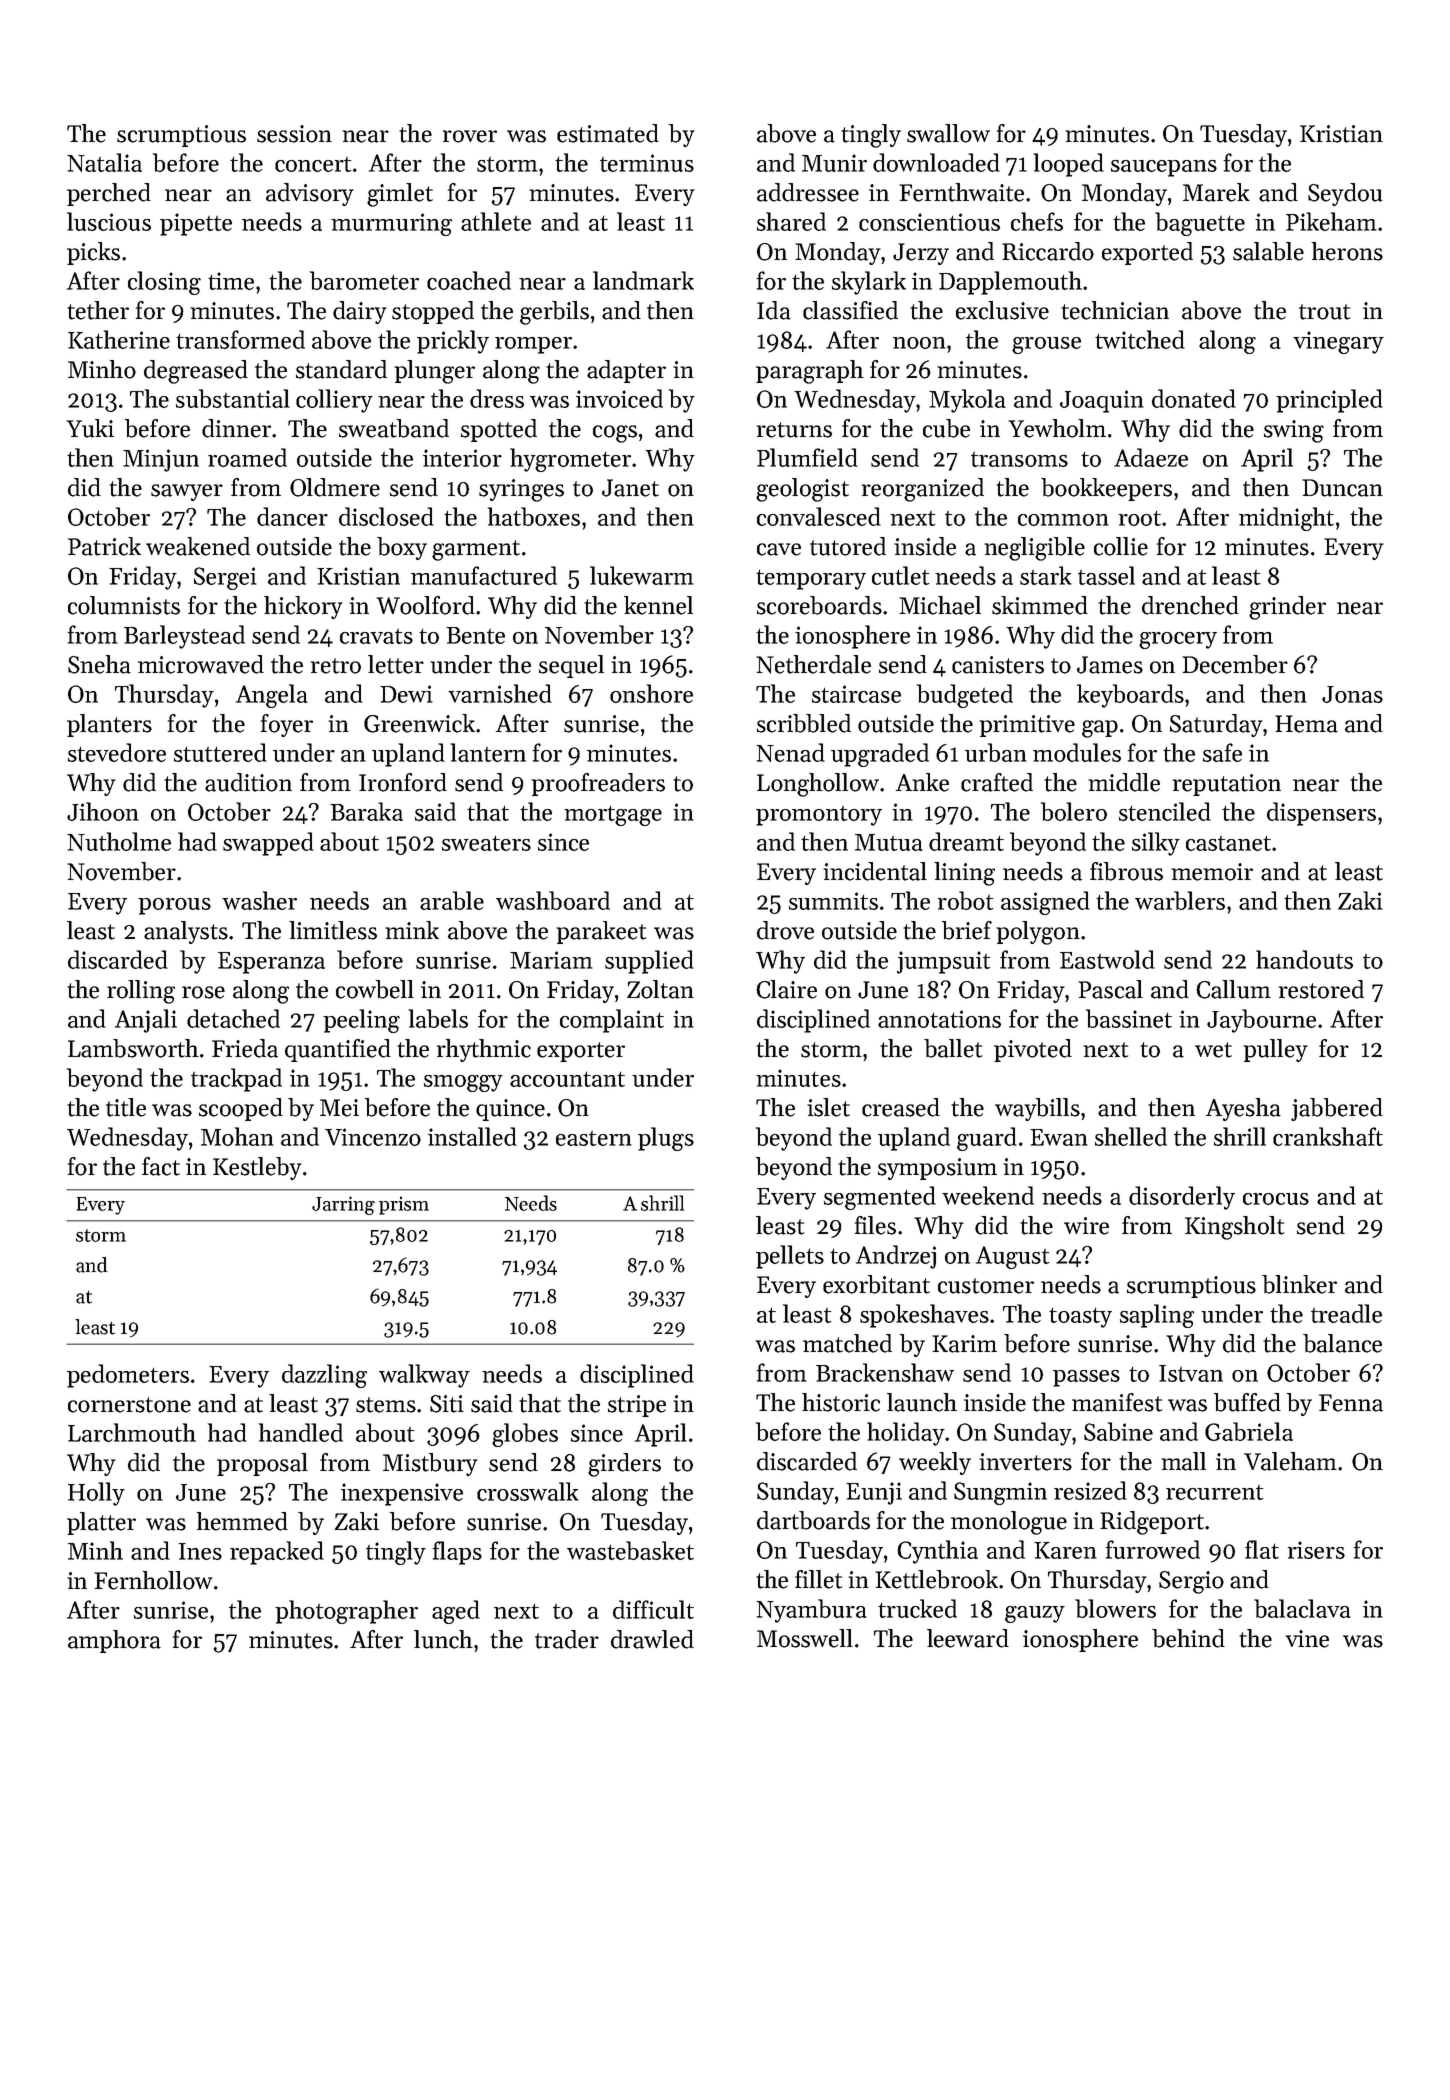 Image resolution: width=1450 pixels, height=2100 pixels. What do you see at coordinates (598, 784) in the page?
I see `proofreaders` at bounding box center [598, 784].
